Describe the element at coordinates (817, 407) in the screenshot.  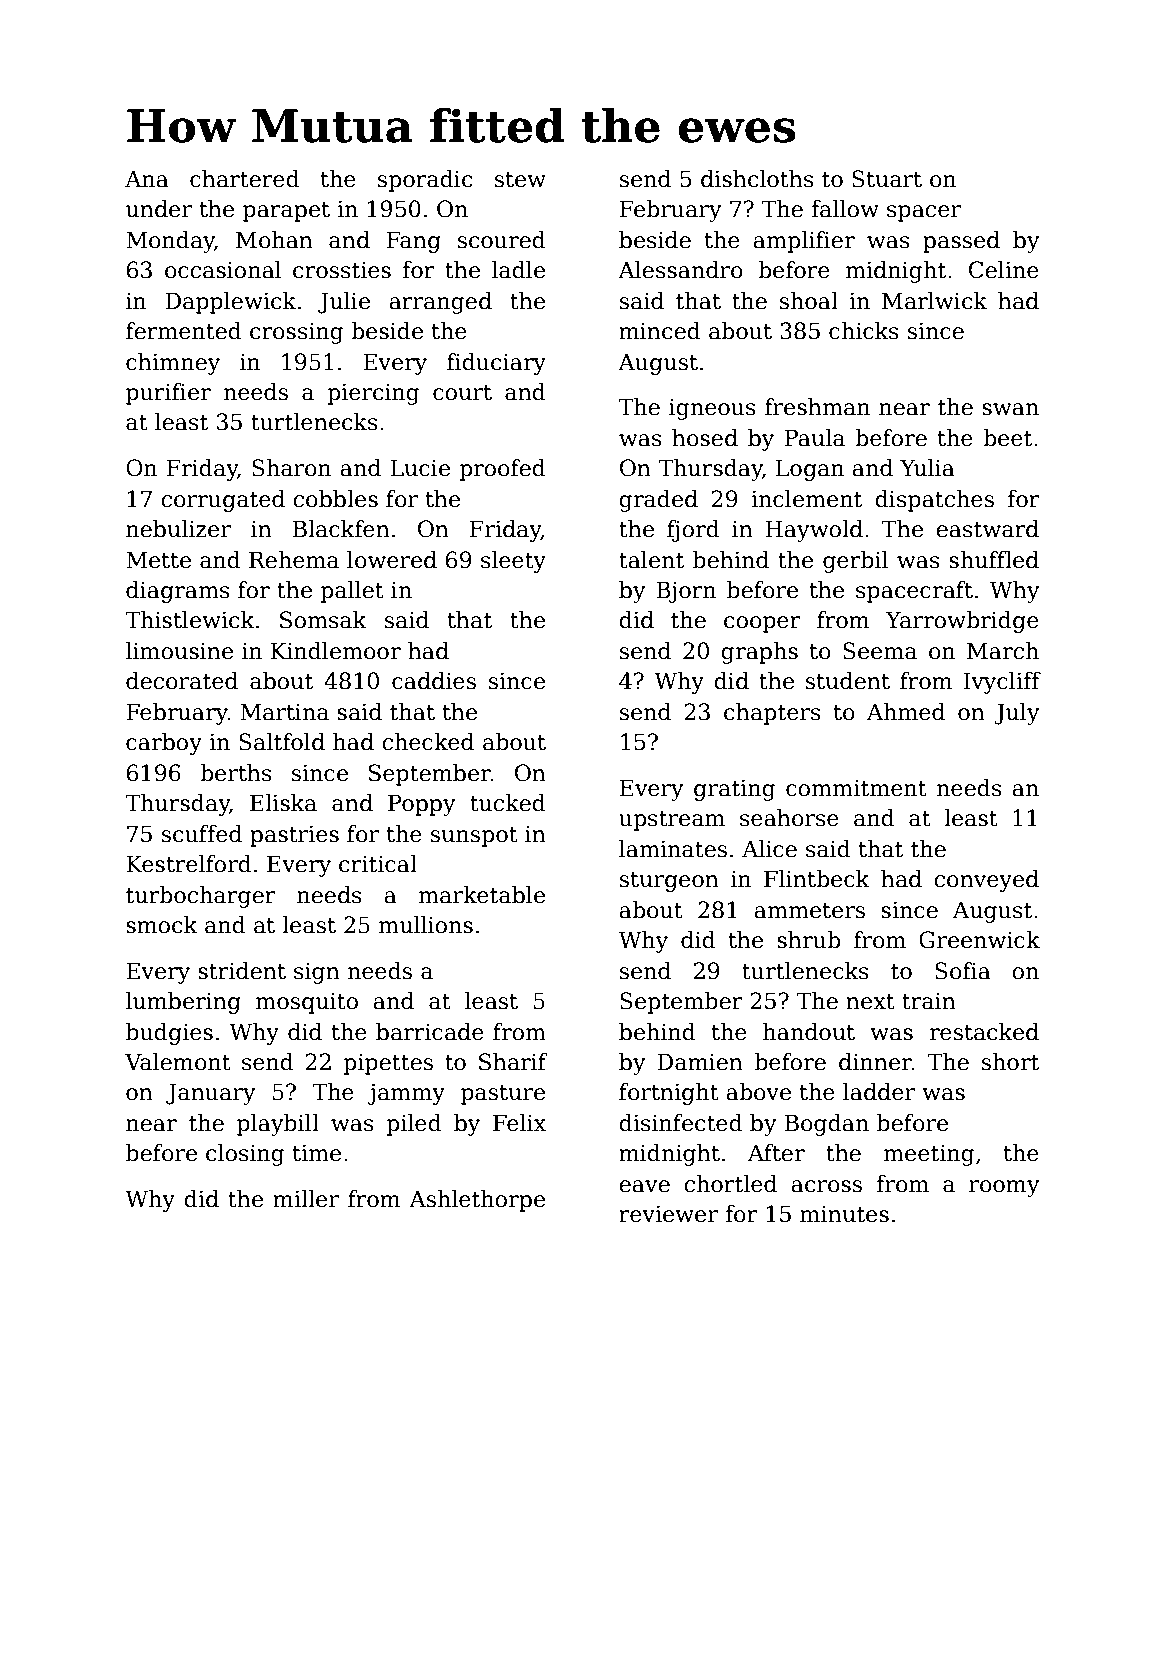
I see `freshman` at that location.
